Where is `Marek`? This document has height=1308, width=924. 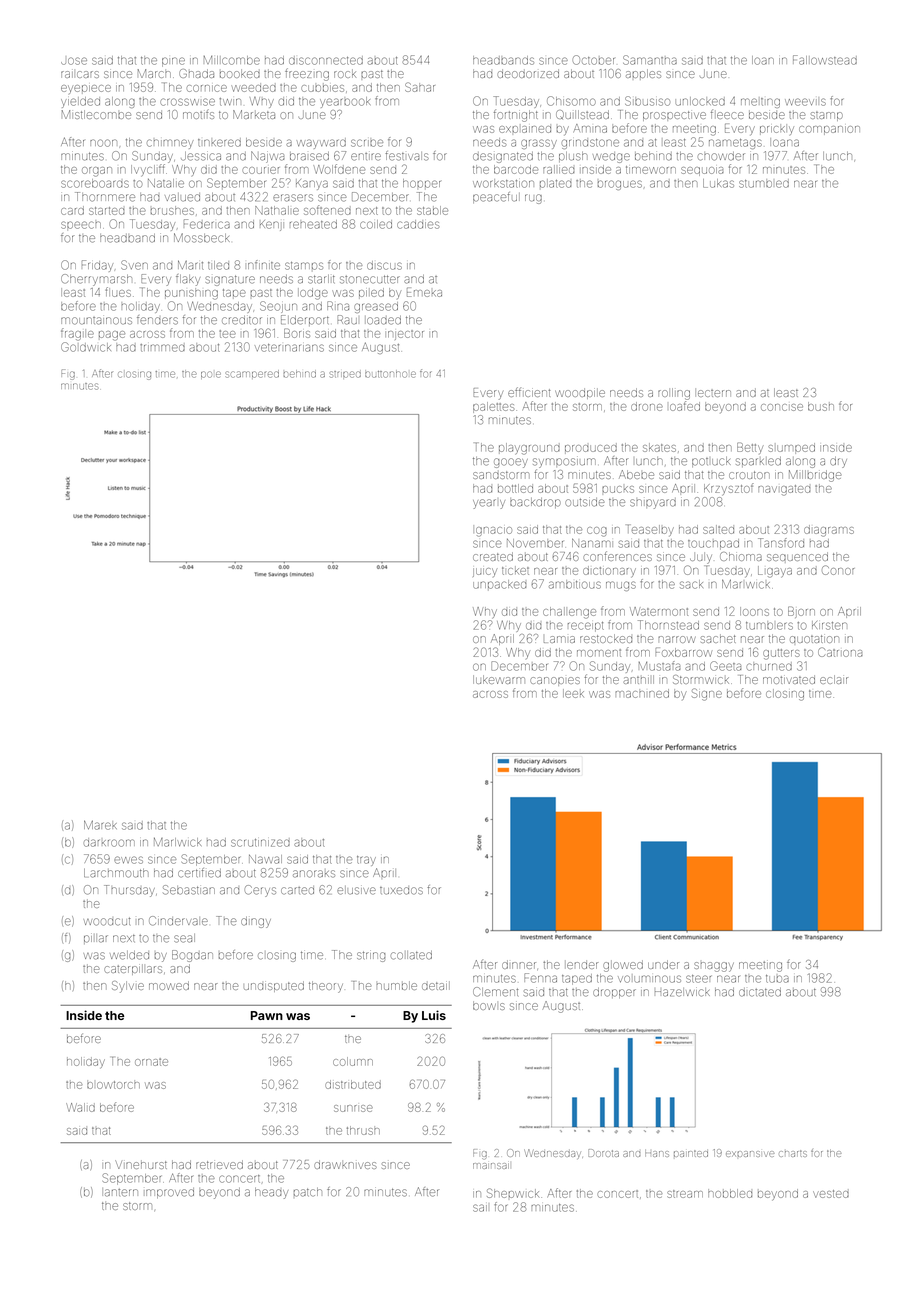
Marek is located at coordinates (100, 825).
